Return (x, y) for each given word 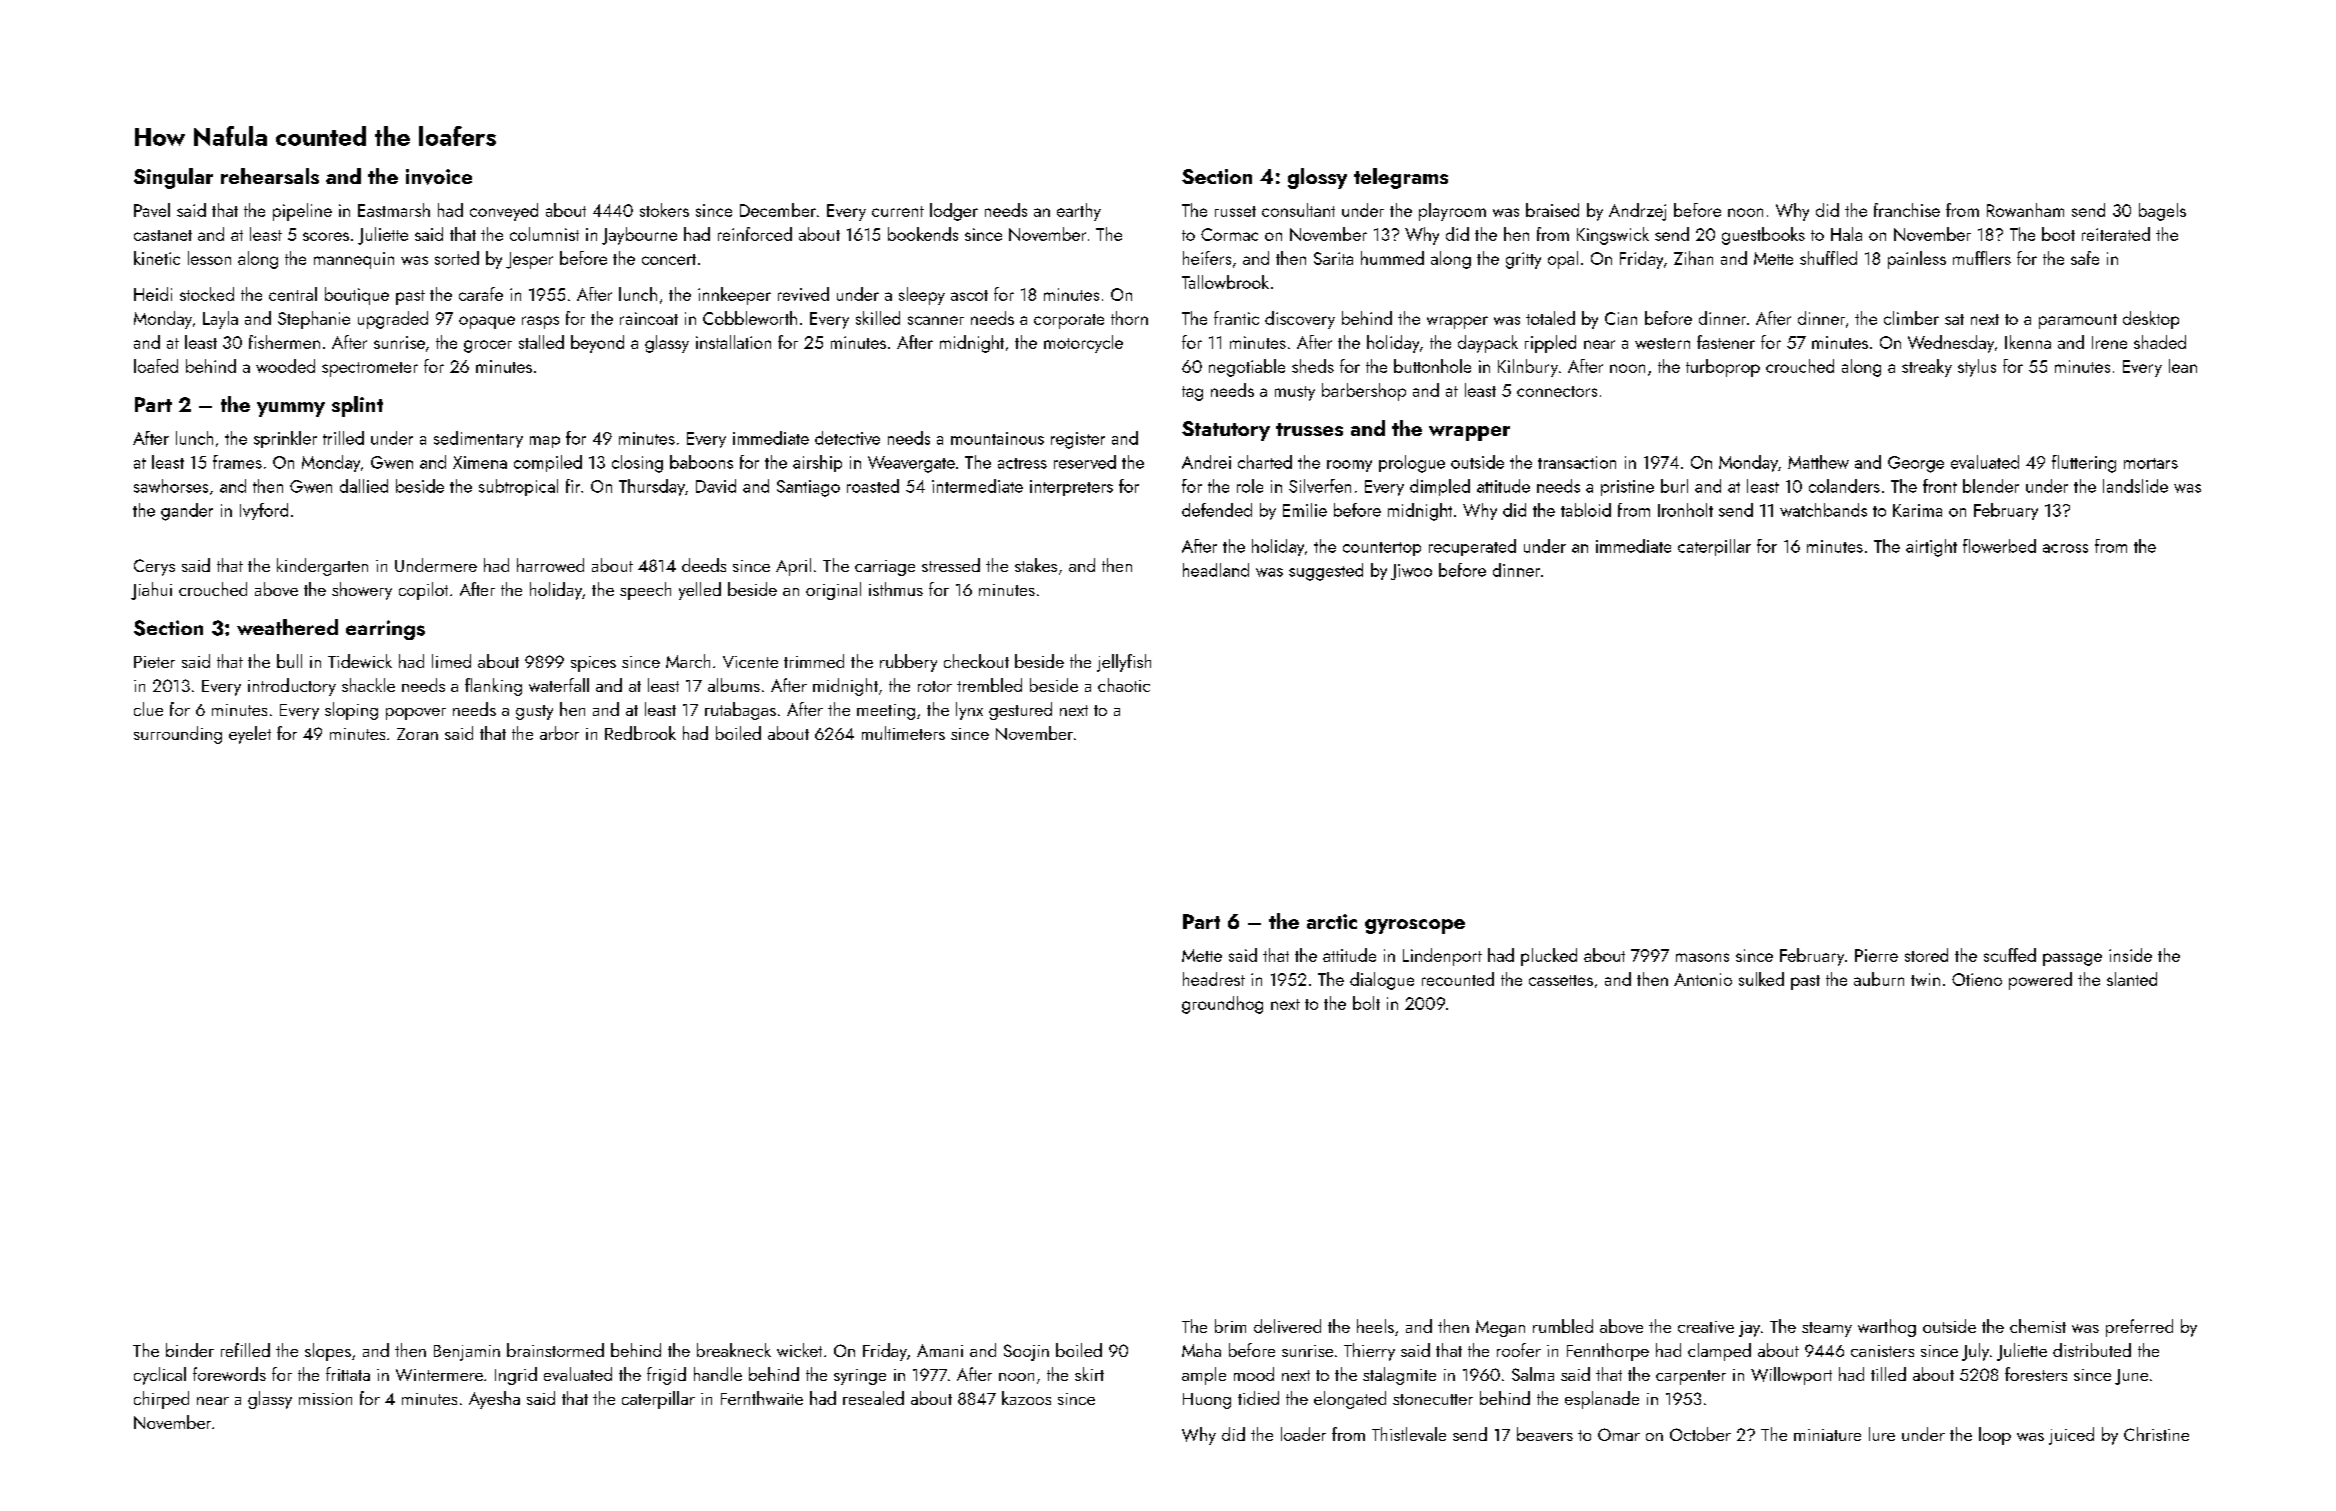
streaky (1927, 368)
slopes (328, 1352)
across (2065, 548)
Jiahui (151, 591)
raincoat (649, 318)
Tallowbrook (1225, 282)
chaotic (1124, 685)
